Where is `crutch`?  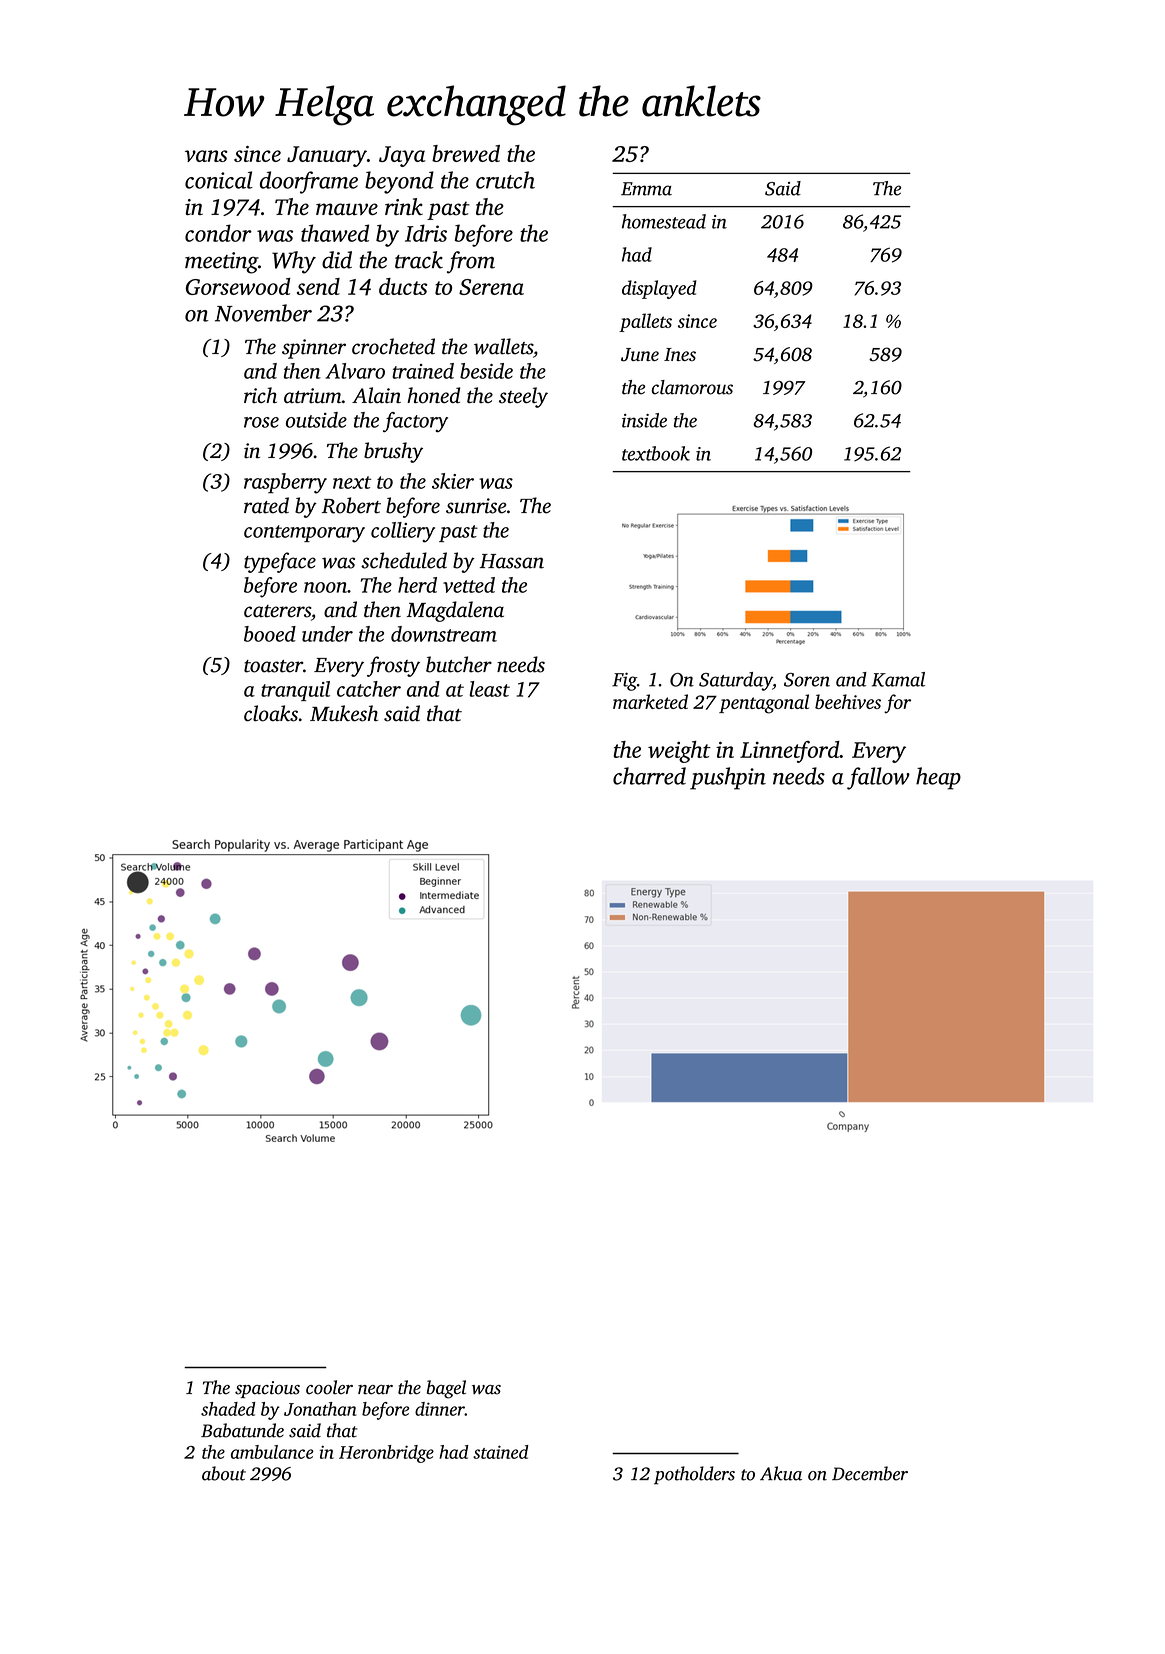 crutch is located at coordinates (505, 180).
